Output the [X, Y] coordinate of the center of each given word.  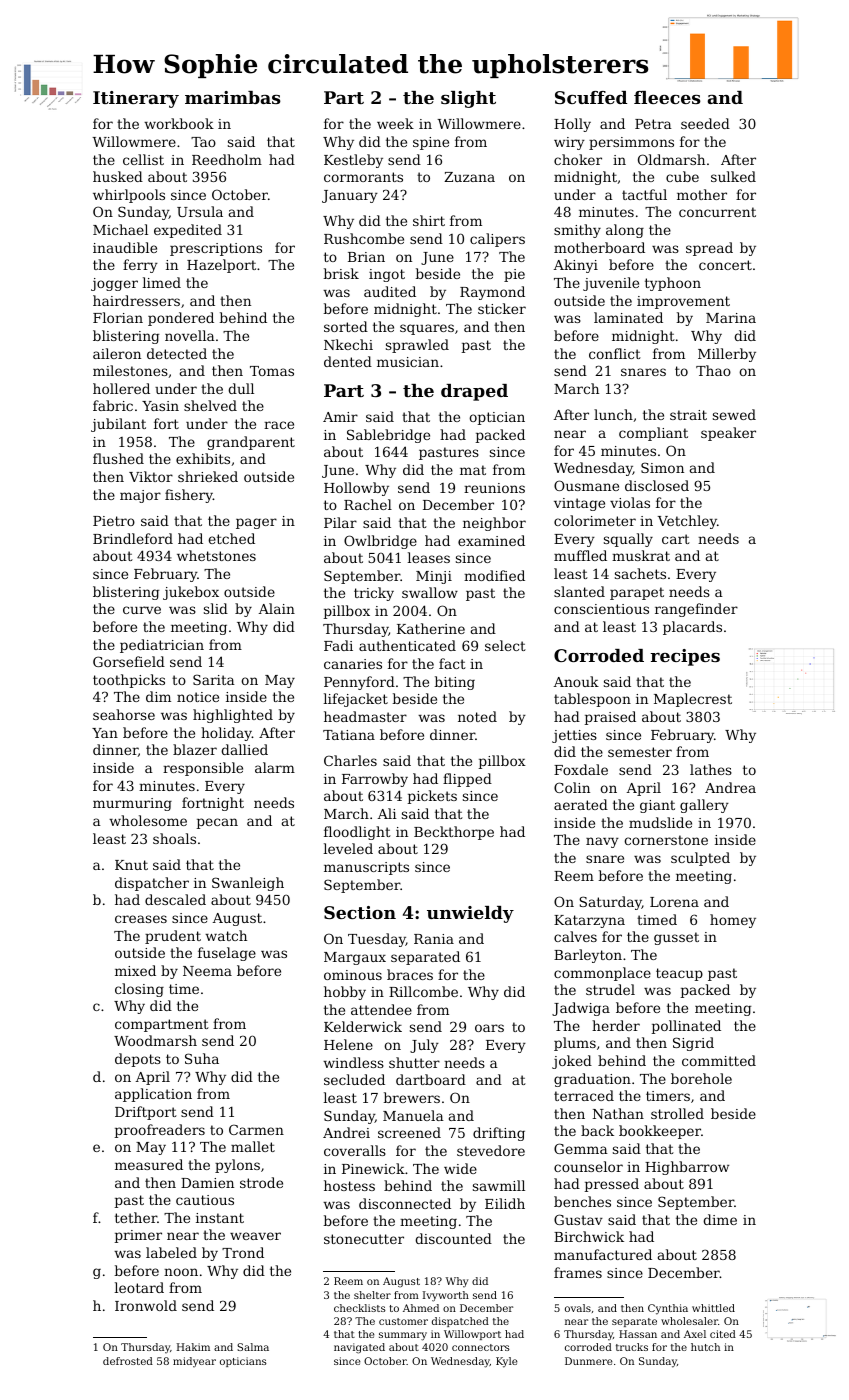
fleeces [667, 97]
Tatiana [349, 735]
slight [468, 99]
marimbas [233, 97]
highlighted [233, 716]
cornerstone [666, 840]
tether [136, 1217]
